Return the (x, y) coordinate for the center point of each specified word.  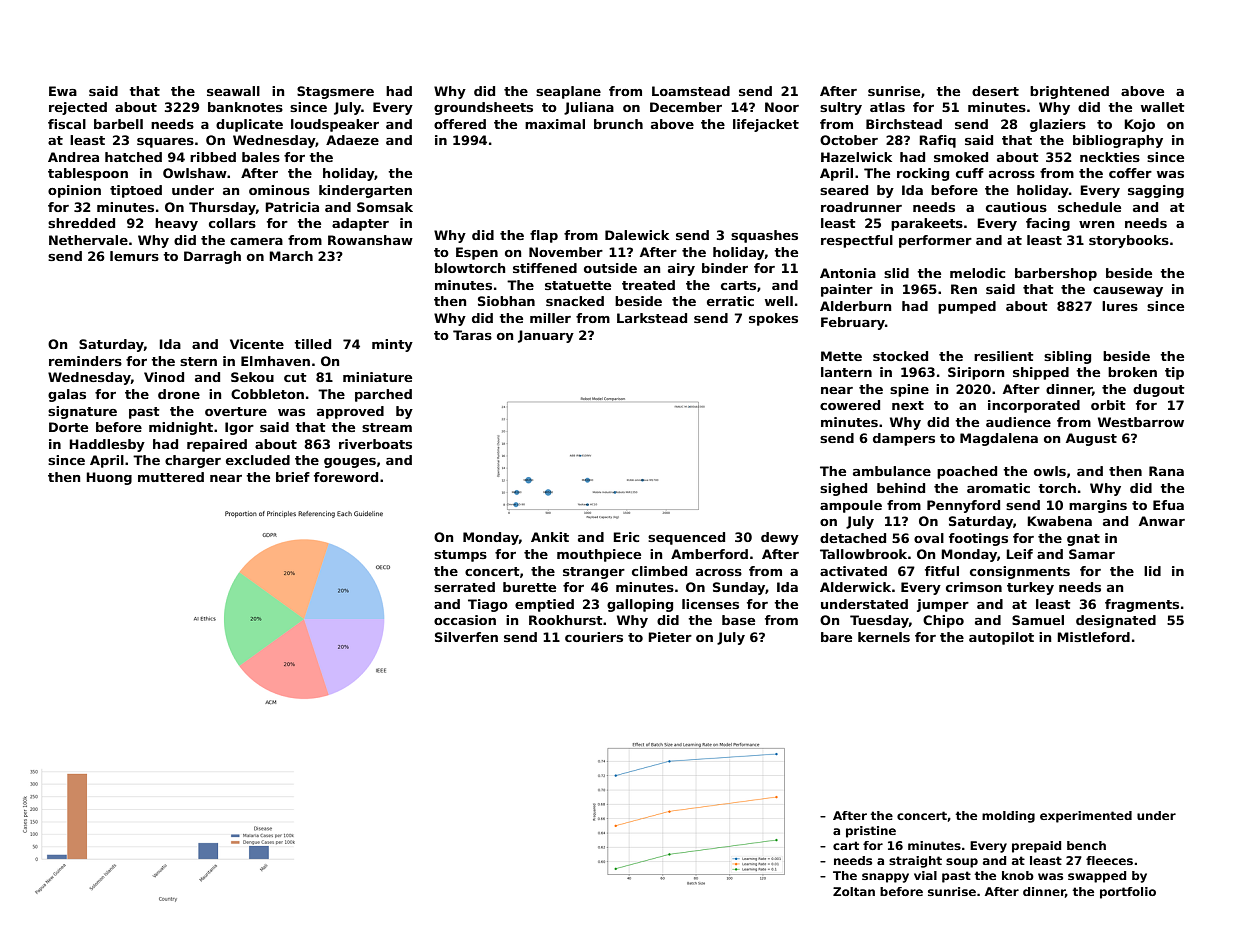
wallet (1163, 107)
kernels (884, 637)
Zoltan (854, 891)
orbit (1108, 405)
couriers (594, 637)
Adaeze (352, 140)
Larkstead (652, 318)
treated (648, 285)
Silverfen (466, 637)
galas (67, 395)
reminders (85, 361)
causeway (1128, 292)
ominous (279, 190)
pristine (871, 832)
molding (1008, 817)
